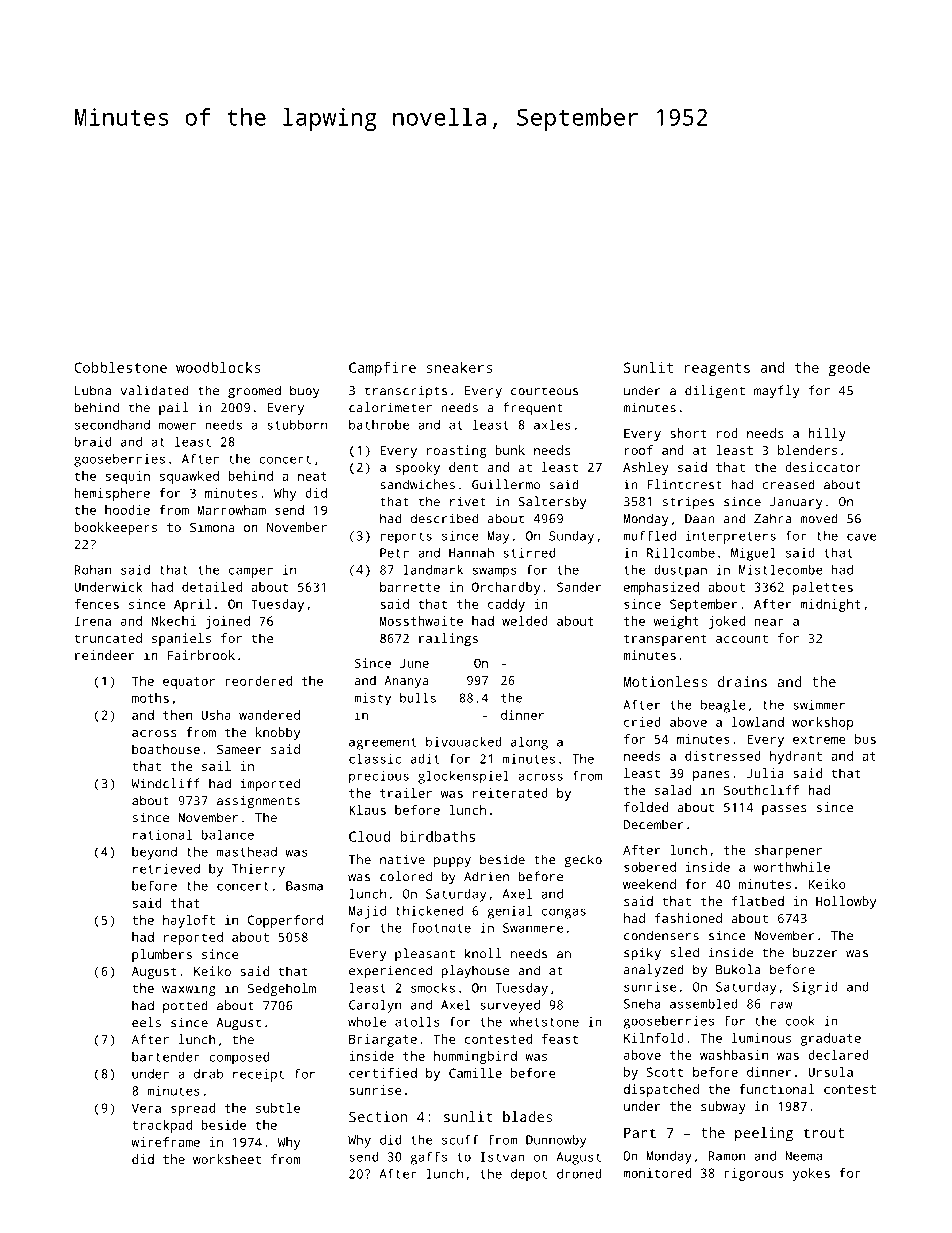 The width and height of the screenshot is (952, 1233). I want to click on knoll, so click(483, 953).
